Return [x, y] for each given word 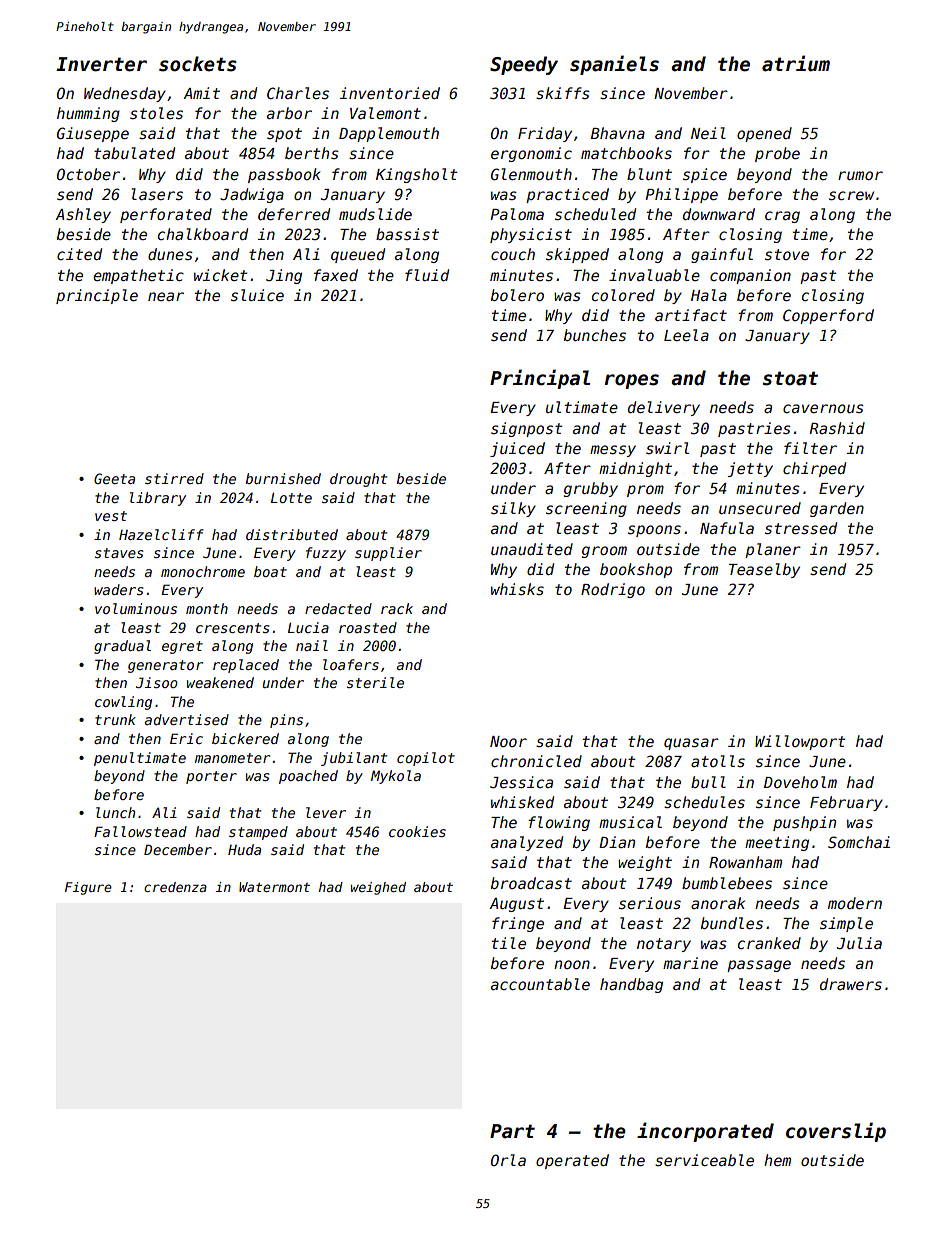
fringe [518, 924]
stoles [156, 113]
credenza [175, 887]
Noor [508, 741]
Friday [545, 134]
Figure [88, 888]
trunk [115, 719]
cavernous [823, 408]
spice [705, 175]
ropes [632, 381]
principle [97, 296]
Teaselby [764, 570]
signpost [526, 429]
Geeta [114, 478]
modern [855, 903]
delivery [664, 408]
